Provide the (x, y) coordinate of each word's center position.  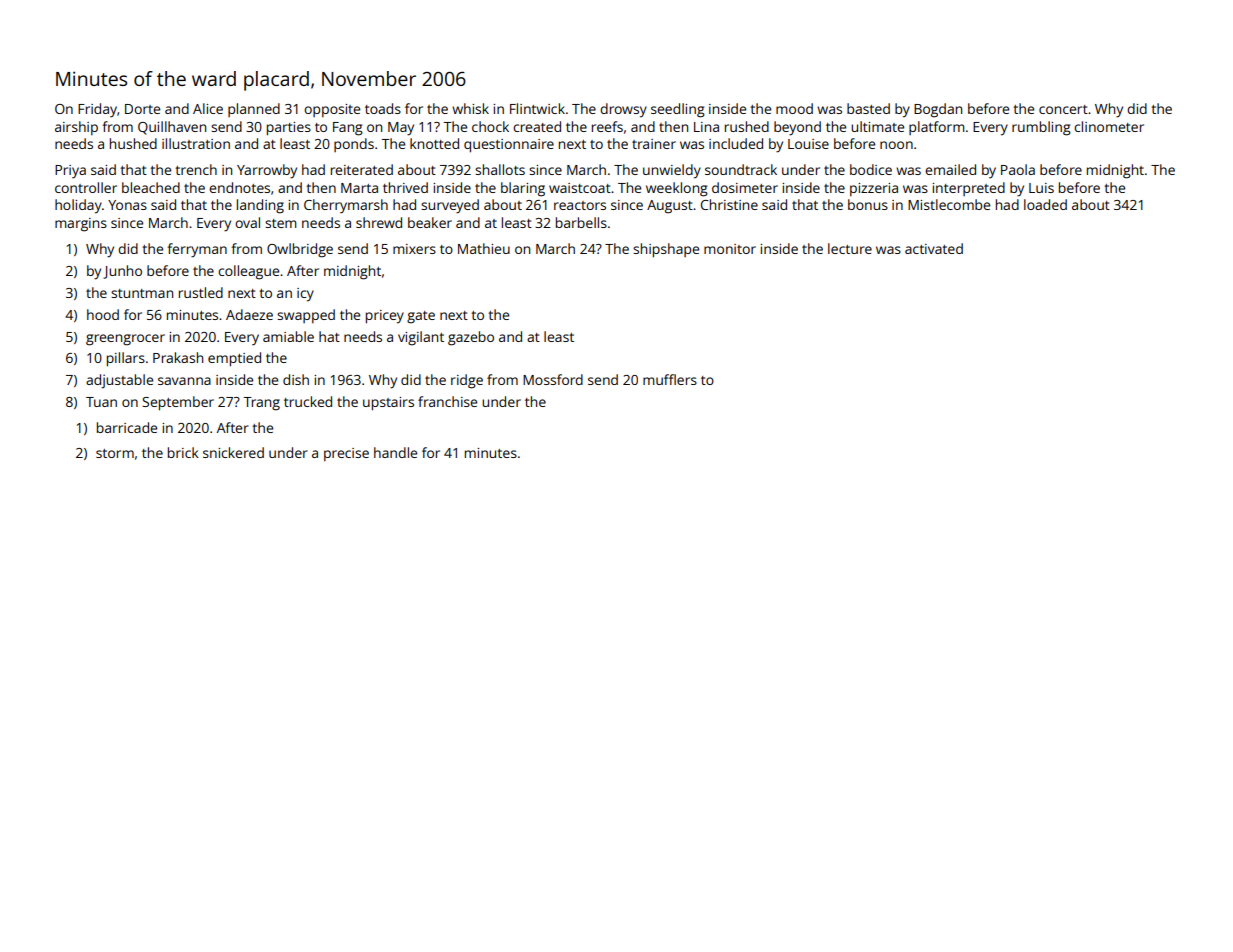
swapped (306, 316)
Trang (261, 404)
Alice (208, 108)
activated (934, 248)
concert (1063, 109)
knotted (434, 143)
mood (794, 108)
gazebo (471, 338)
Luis (1041, 188)
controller (86, 187)
